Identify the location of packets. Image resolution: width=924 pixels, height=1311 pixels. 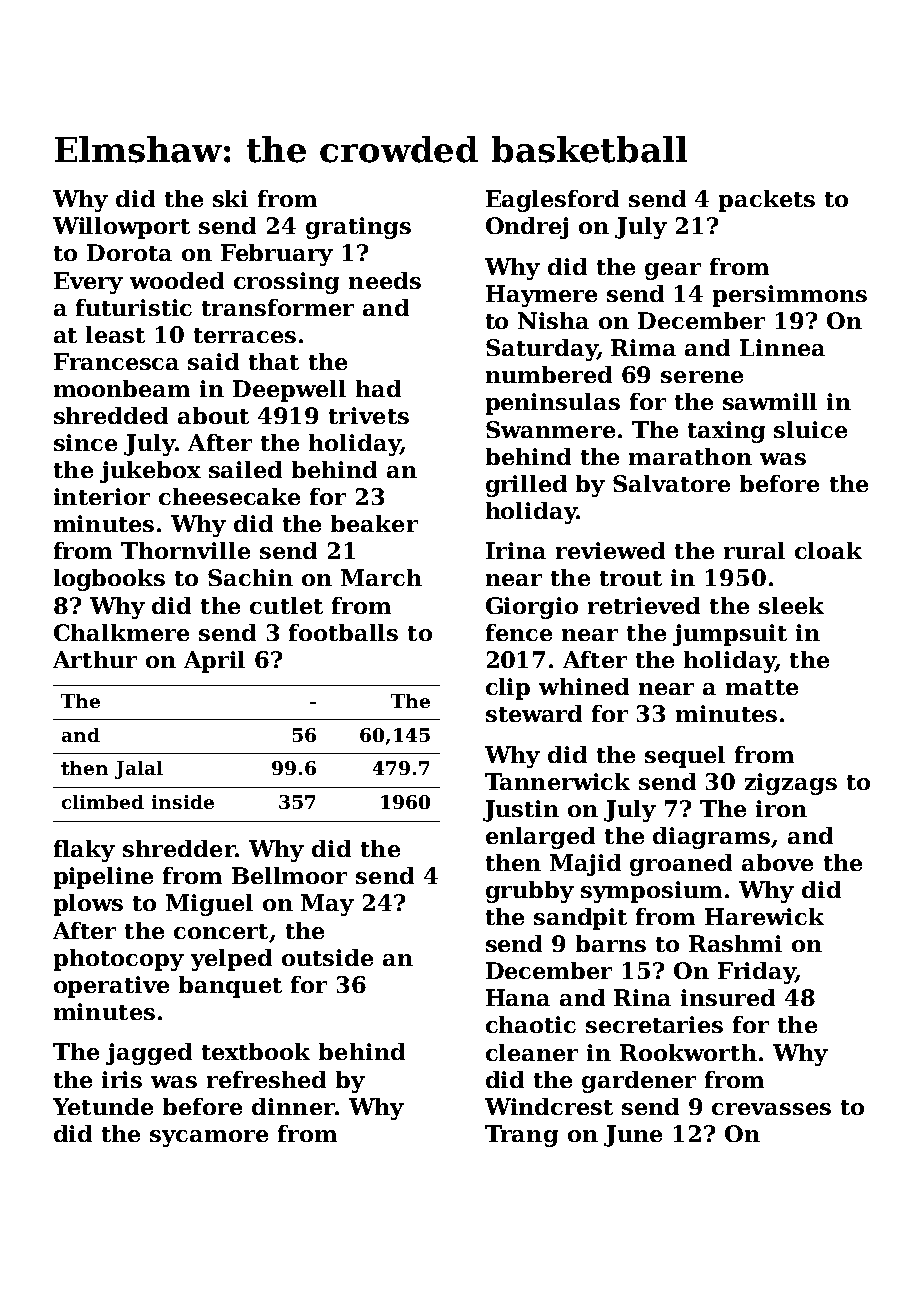
(767, 201).
